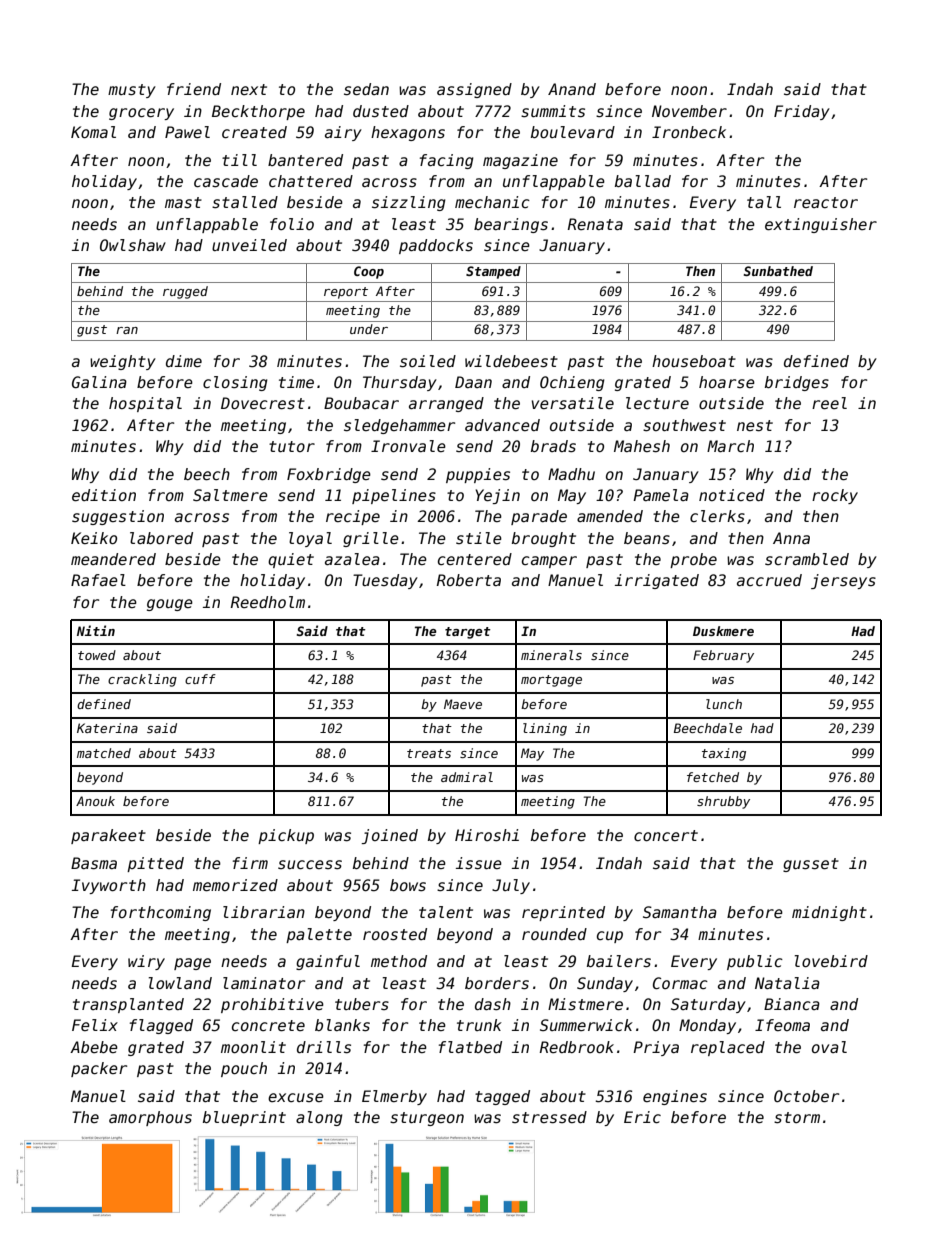 This screenshot has width=952, height=1233. I want to click on Roberta, so click(469, 580).
